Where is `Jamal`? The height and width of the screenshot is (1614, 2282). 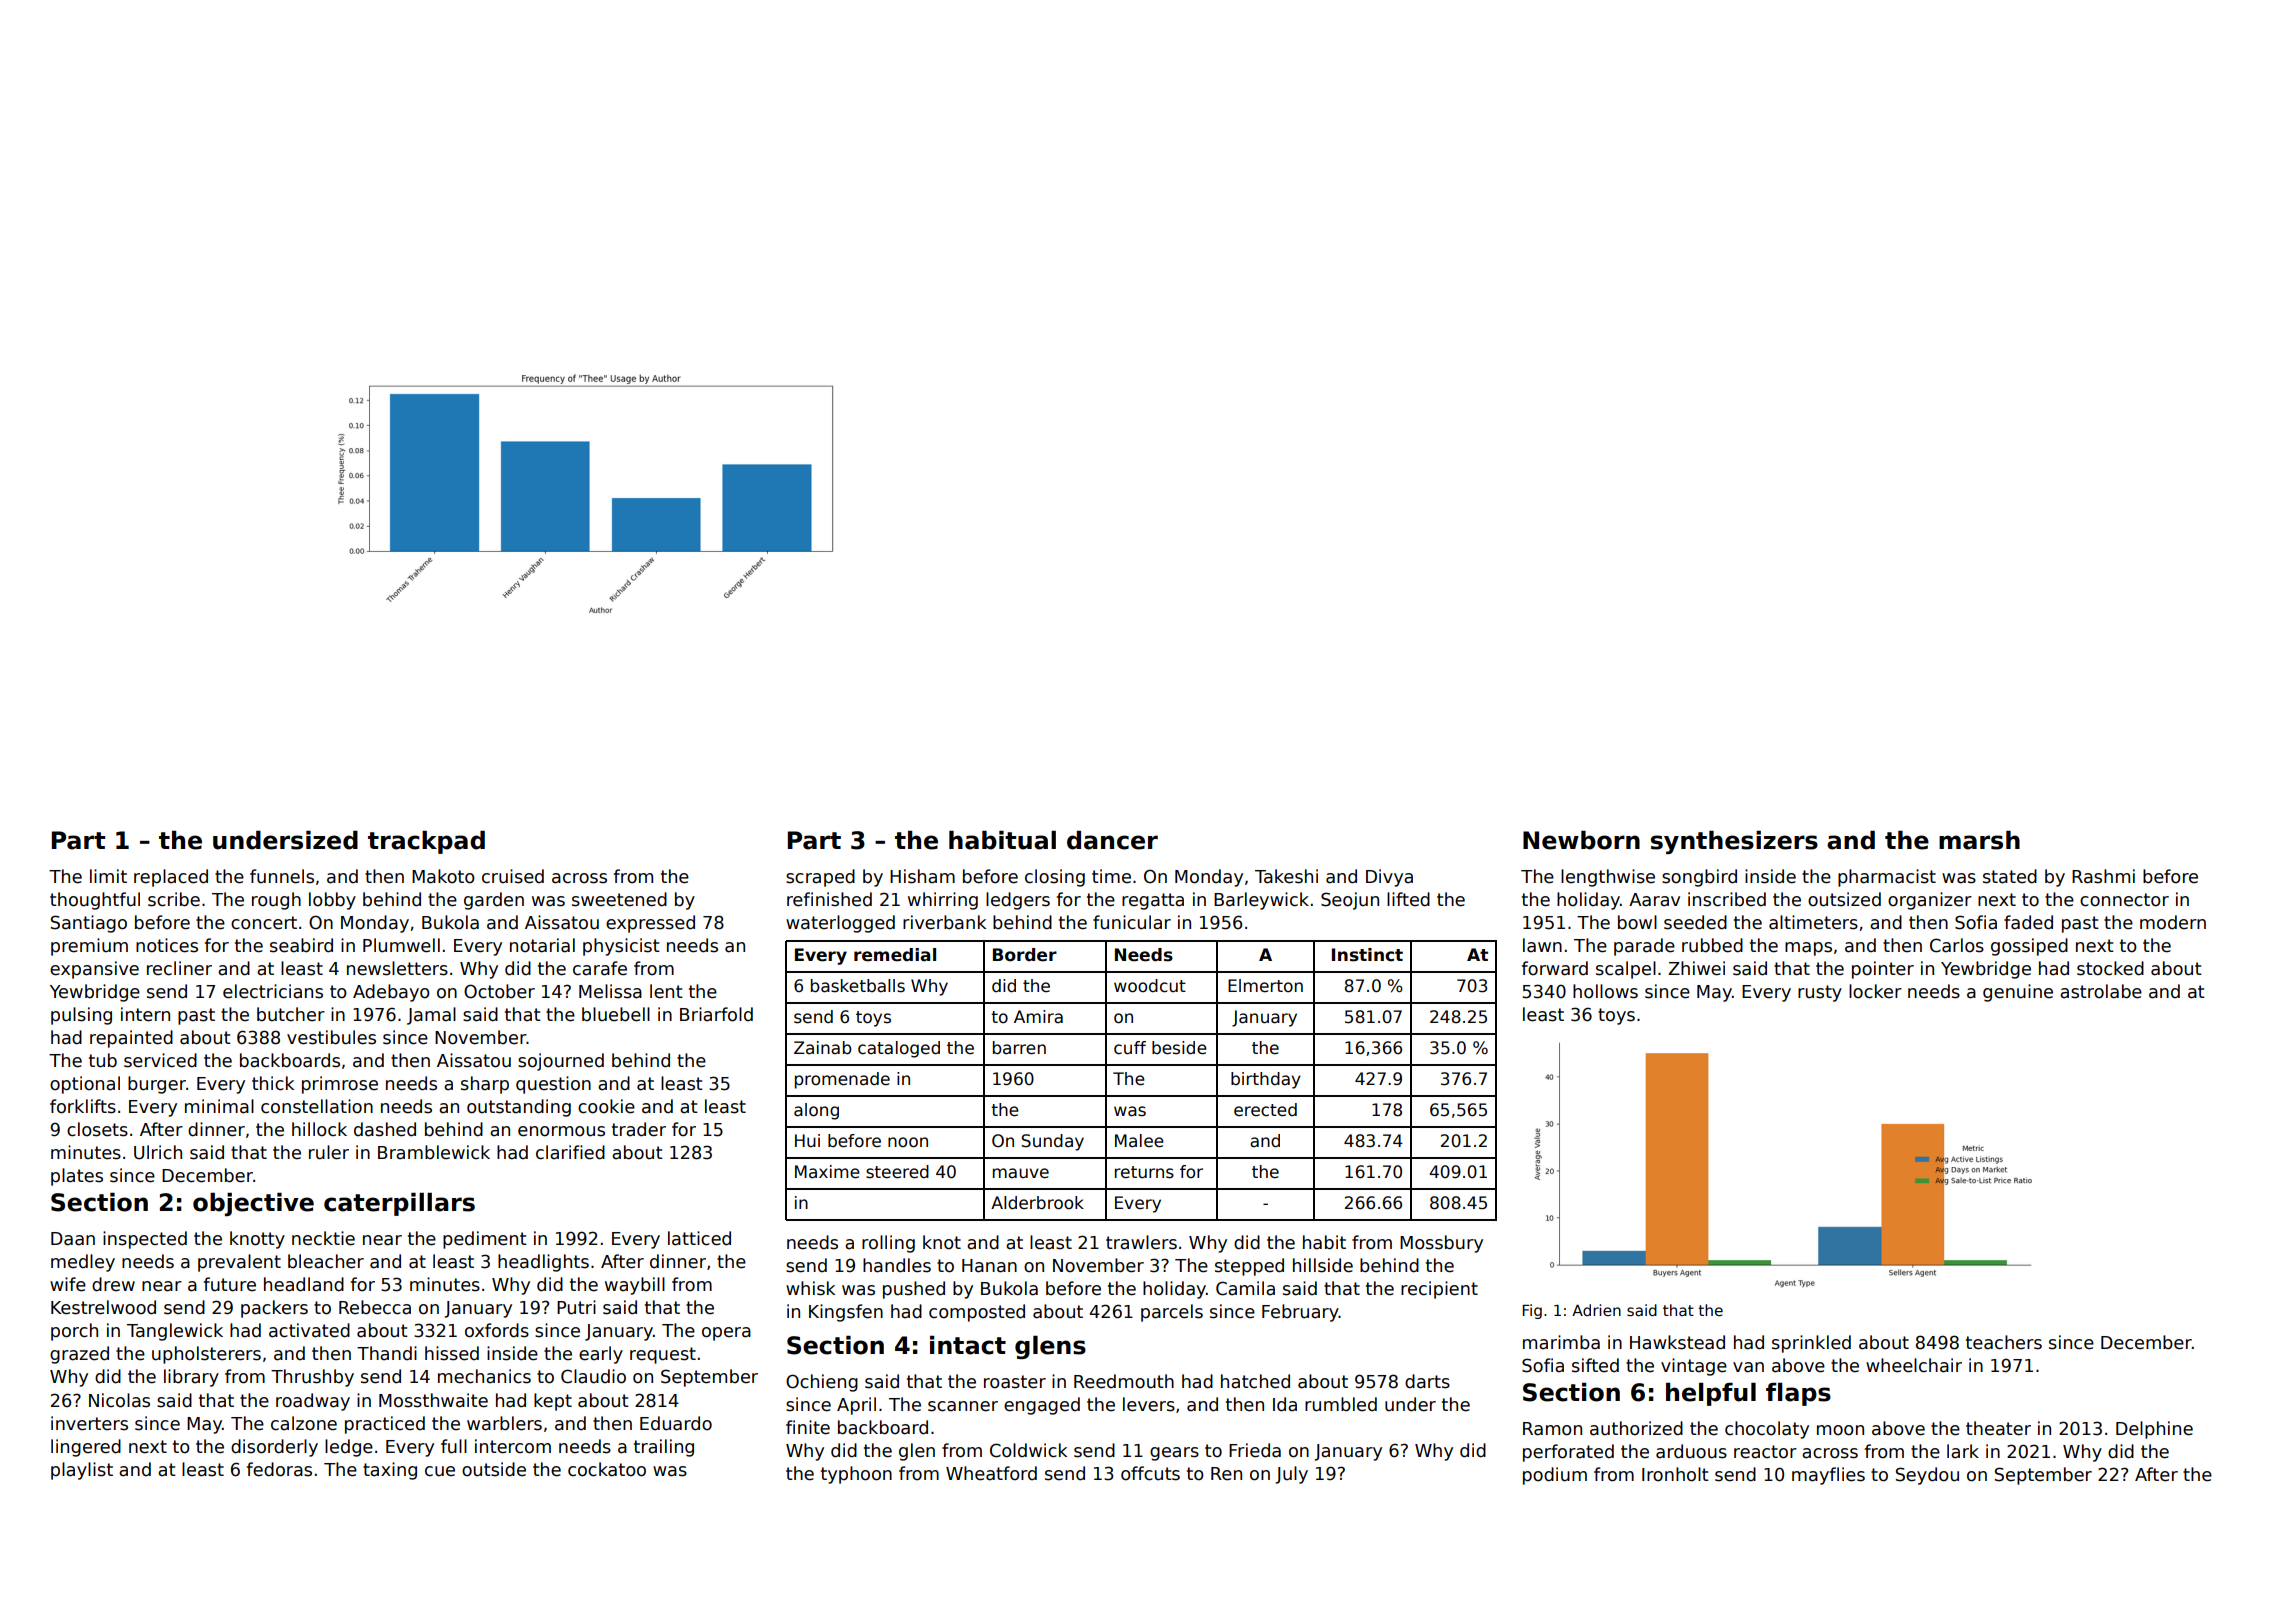 Jamal is located at coordinates (431, 1016).
